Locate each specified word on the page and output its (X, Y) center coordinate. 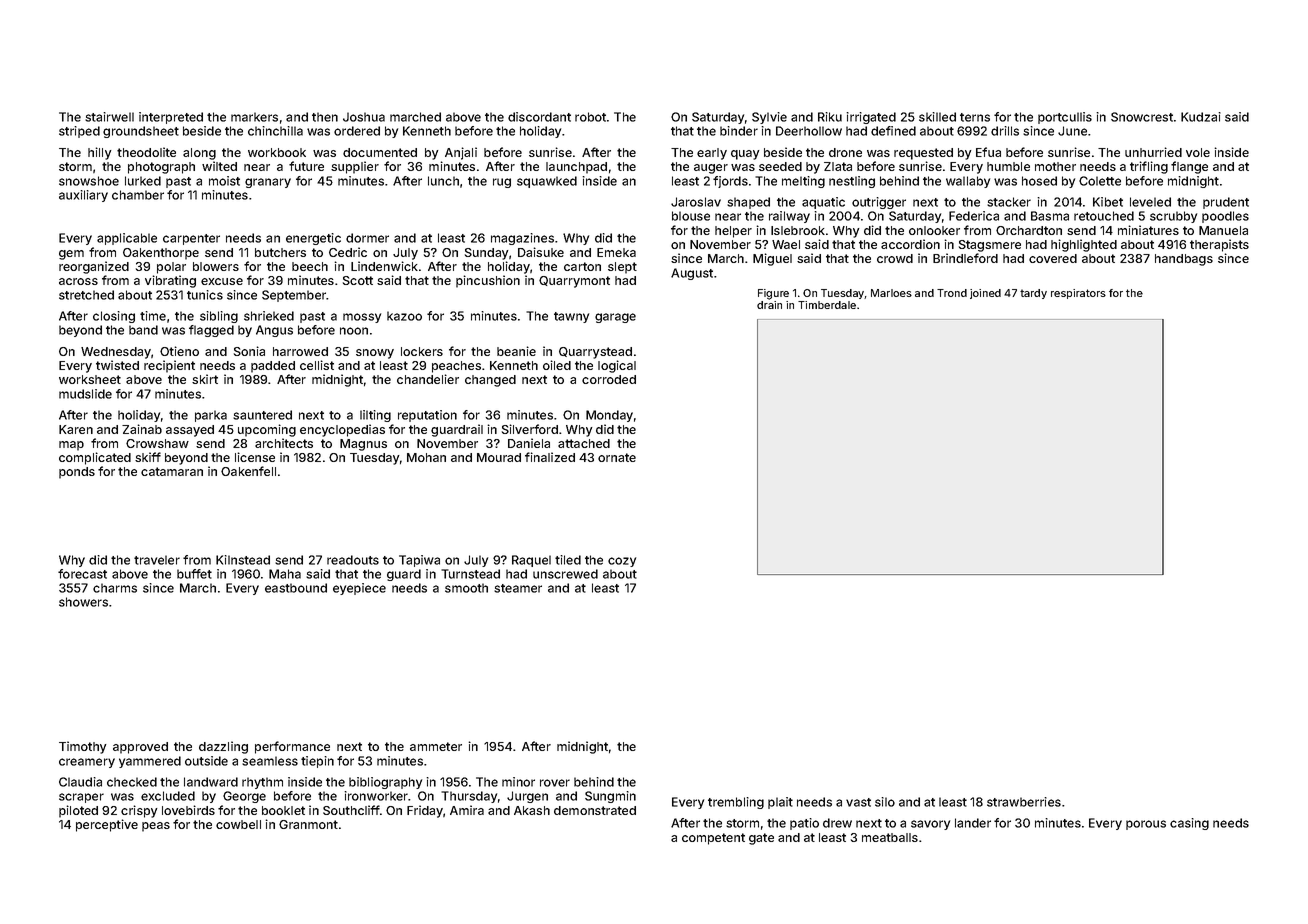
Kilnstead (243, 560)
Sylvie (769, 118)
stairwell (109, 117)
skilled (937, 117)
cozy (622, 562)
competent (713, 839)
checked (132, 782)
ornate (617, 457)
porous (1146, 825)
